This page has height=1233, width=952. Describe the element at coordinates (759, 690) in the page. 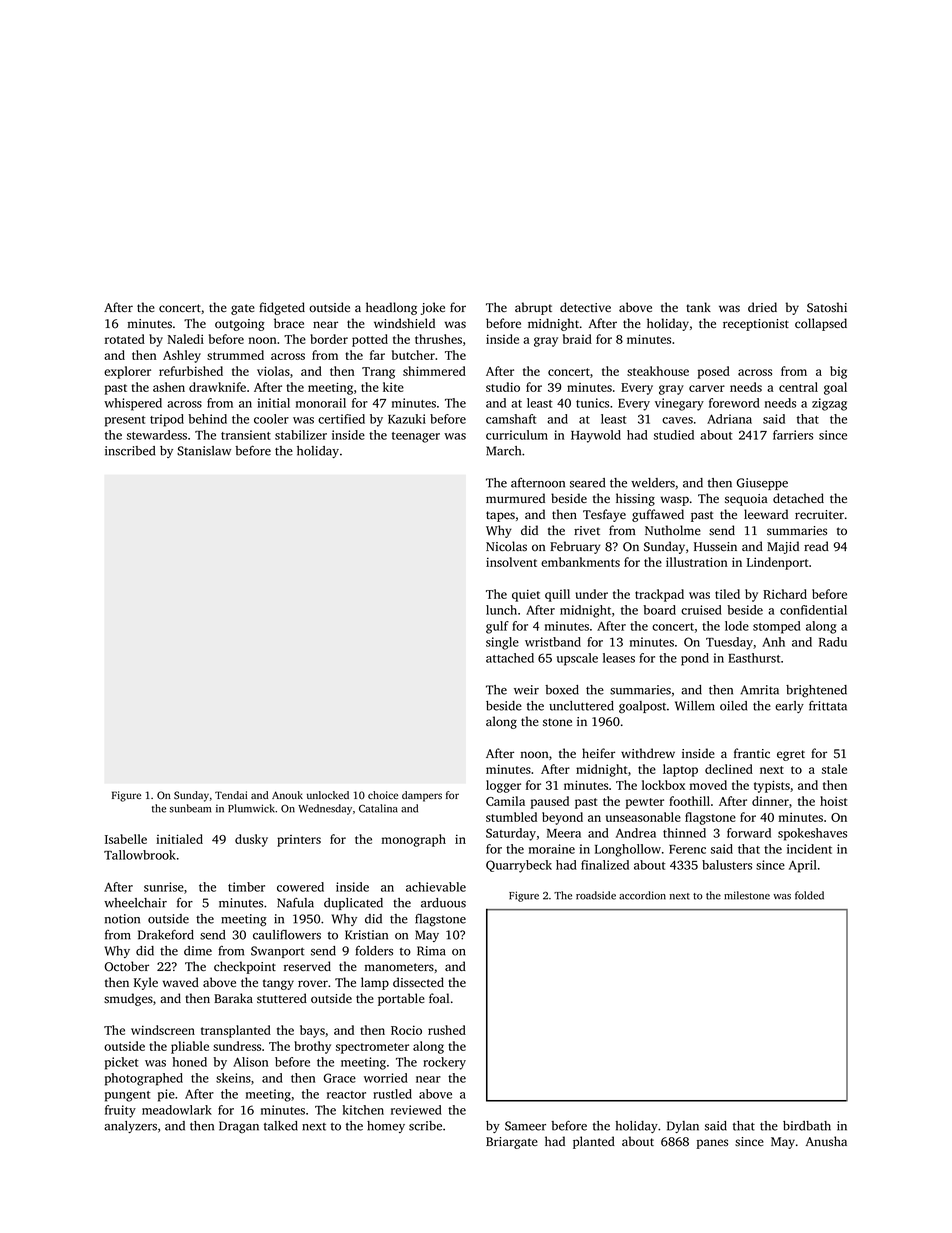

I see `Amrita` at that location.
